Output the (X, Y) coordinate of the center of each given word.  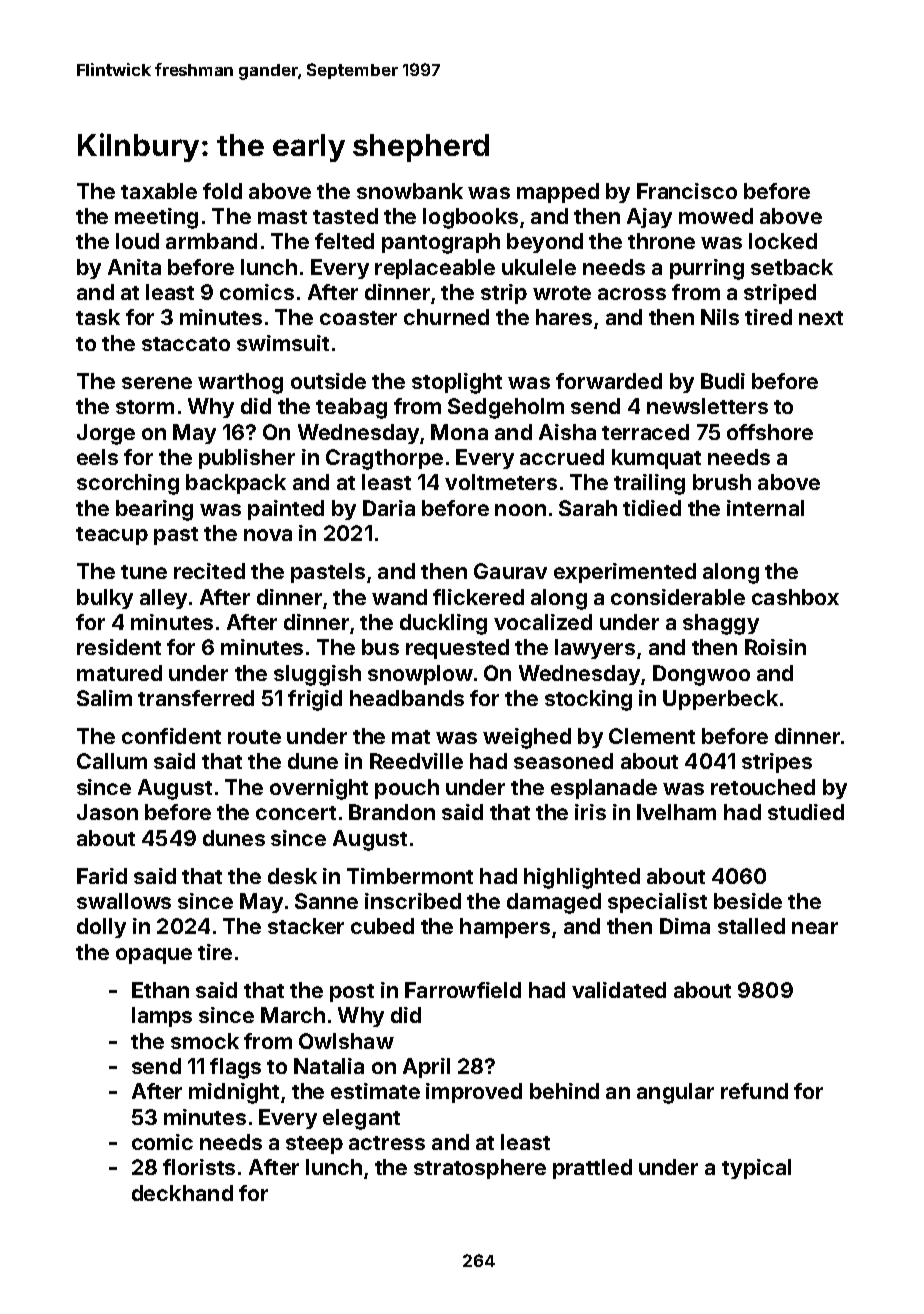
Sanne (326, 901)
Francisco (687, 191)
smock (205, 1041)
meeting (156, 218)
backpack (236, 484)
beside (748, 901)
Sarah (588, 508)
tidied (652, 508)
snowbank (410, 191)
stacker (306, 926)
